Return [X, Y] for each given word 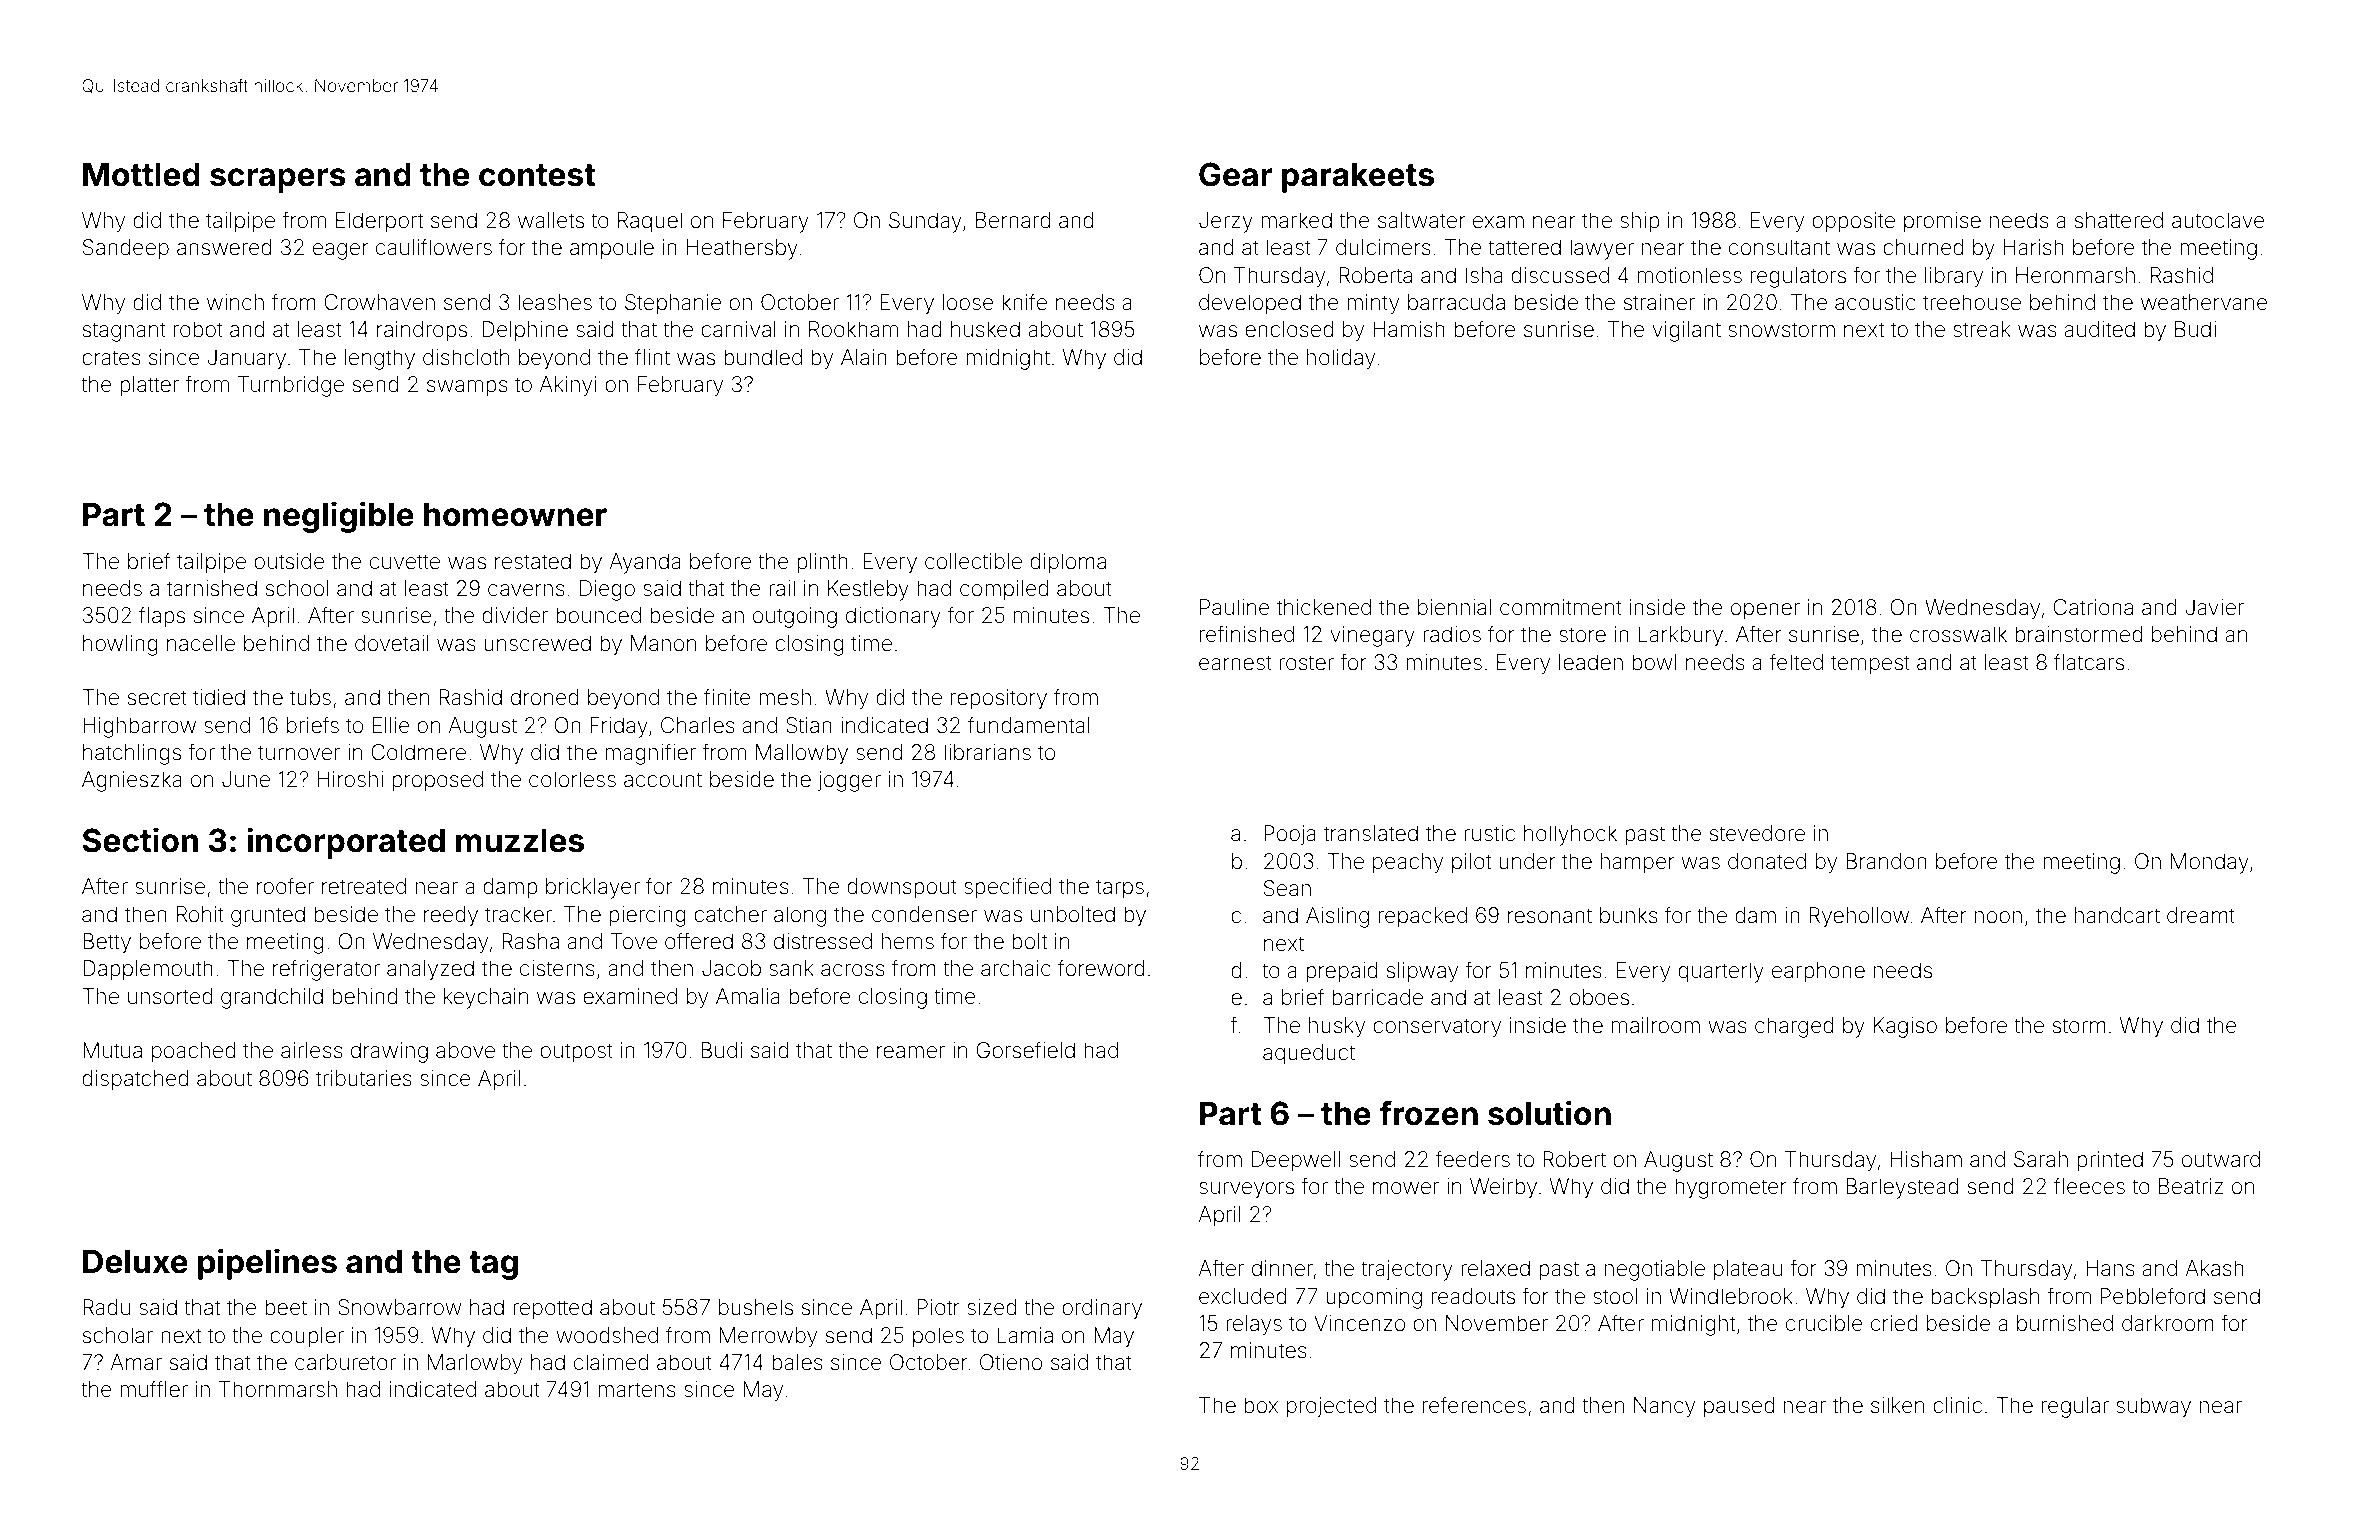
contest [537, 175]
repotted [552, 1309]
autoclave [2218, 220]
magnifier [650, 754]
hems [908, 941]
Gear [1235, 174]
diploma [1068, 563]
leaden [1591, 662]
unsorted [170, 996]
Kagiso [1905, 1027]
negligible [339, 517]
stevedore [1757, 833]
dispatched [135, 1080]
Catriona [2093, 607]
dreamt [2201, 915]
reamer [911, 1052]
